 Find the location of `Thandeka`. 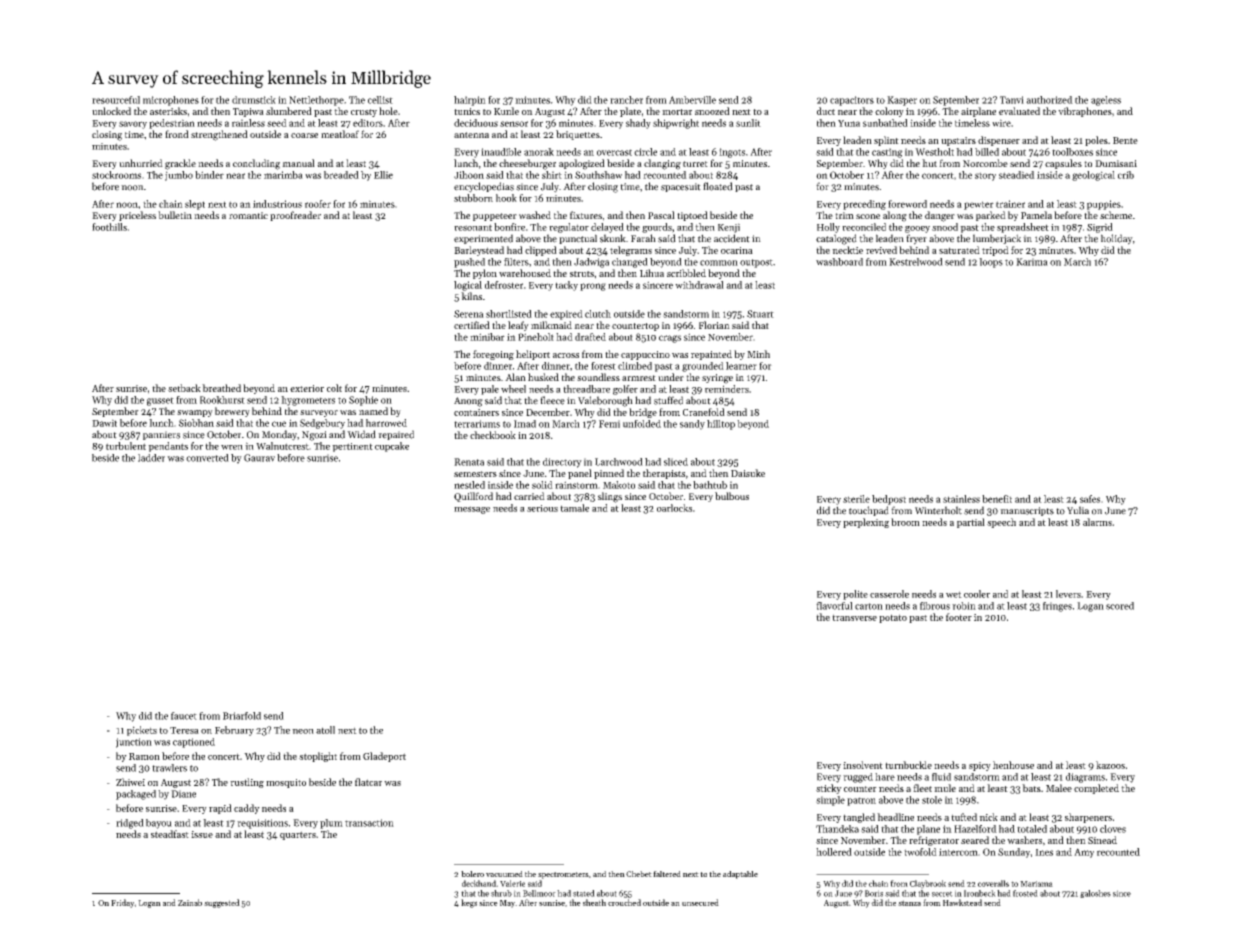

Thandeka is located at coordinates (837, 829).
